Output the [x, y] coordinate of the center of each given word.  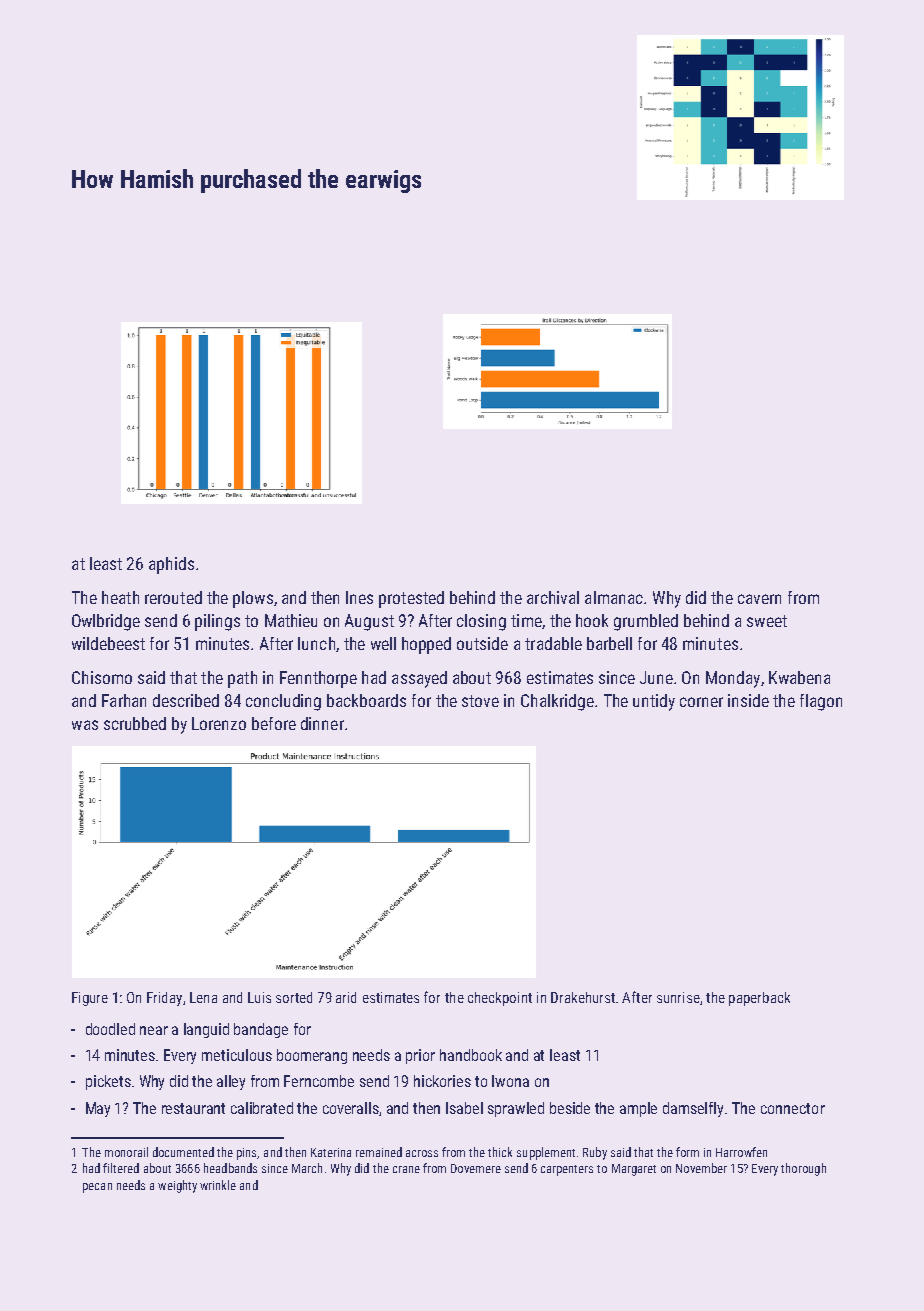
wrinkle [218, 1185]
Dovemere [476, 1168]
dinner [322, 723]
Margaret [634, 1170]
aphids [171, 565]
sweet [767, 621]
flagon [821, 702]
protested [411, 599]
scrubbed [135, 723]
